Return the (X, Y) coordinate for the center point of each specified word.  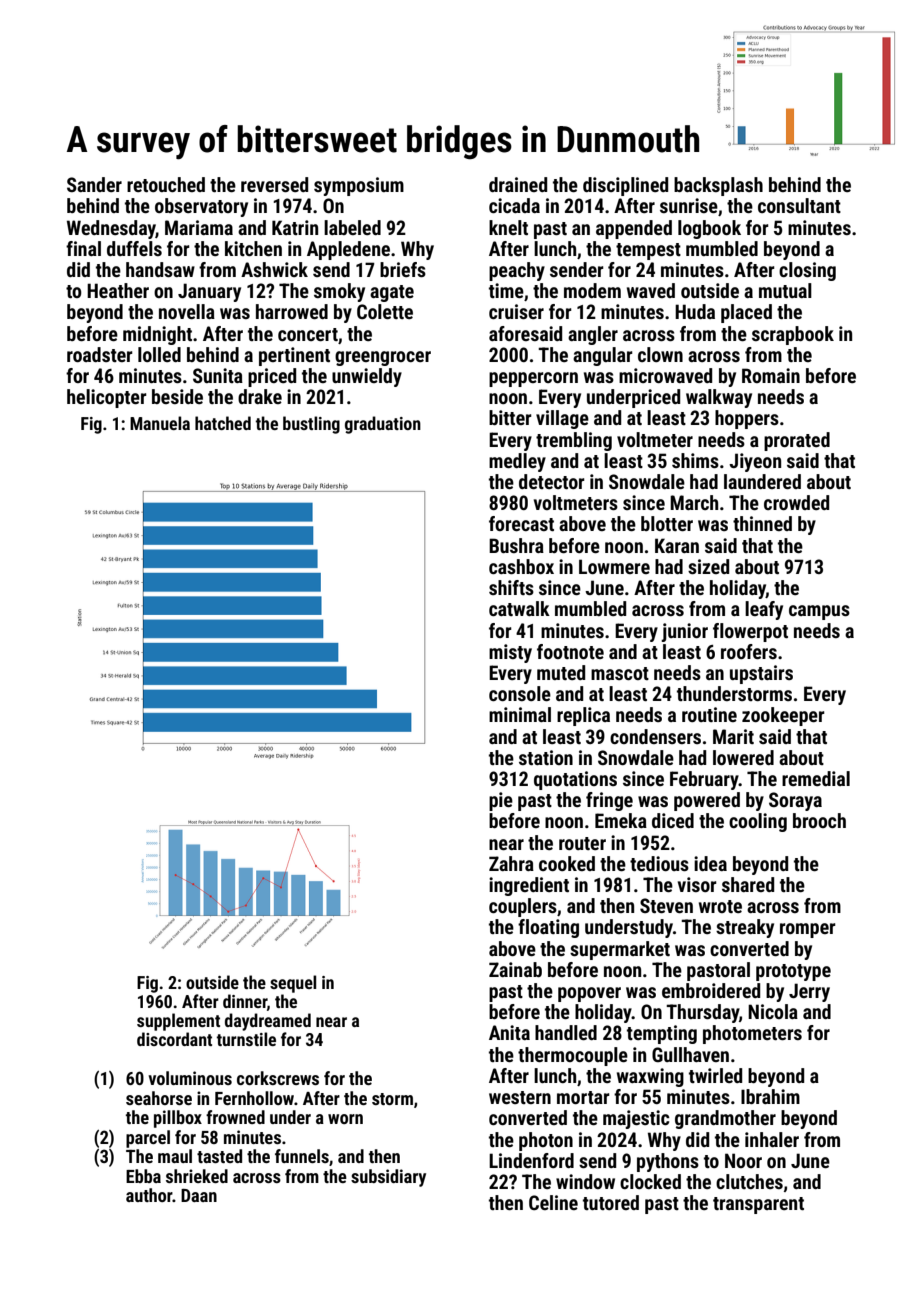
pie (501, 801)
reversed (274, 184)
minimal (520, 714)
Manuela (160, 423)
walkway (719, 398)
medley (517, 462)
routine (709, 714)
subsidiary (388, 1178)
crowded (796, 502)
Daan (199, 1195)
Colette (385, 311)
